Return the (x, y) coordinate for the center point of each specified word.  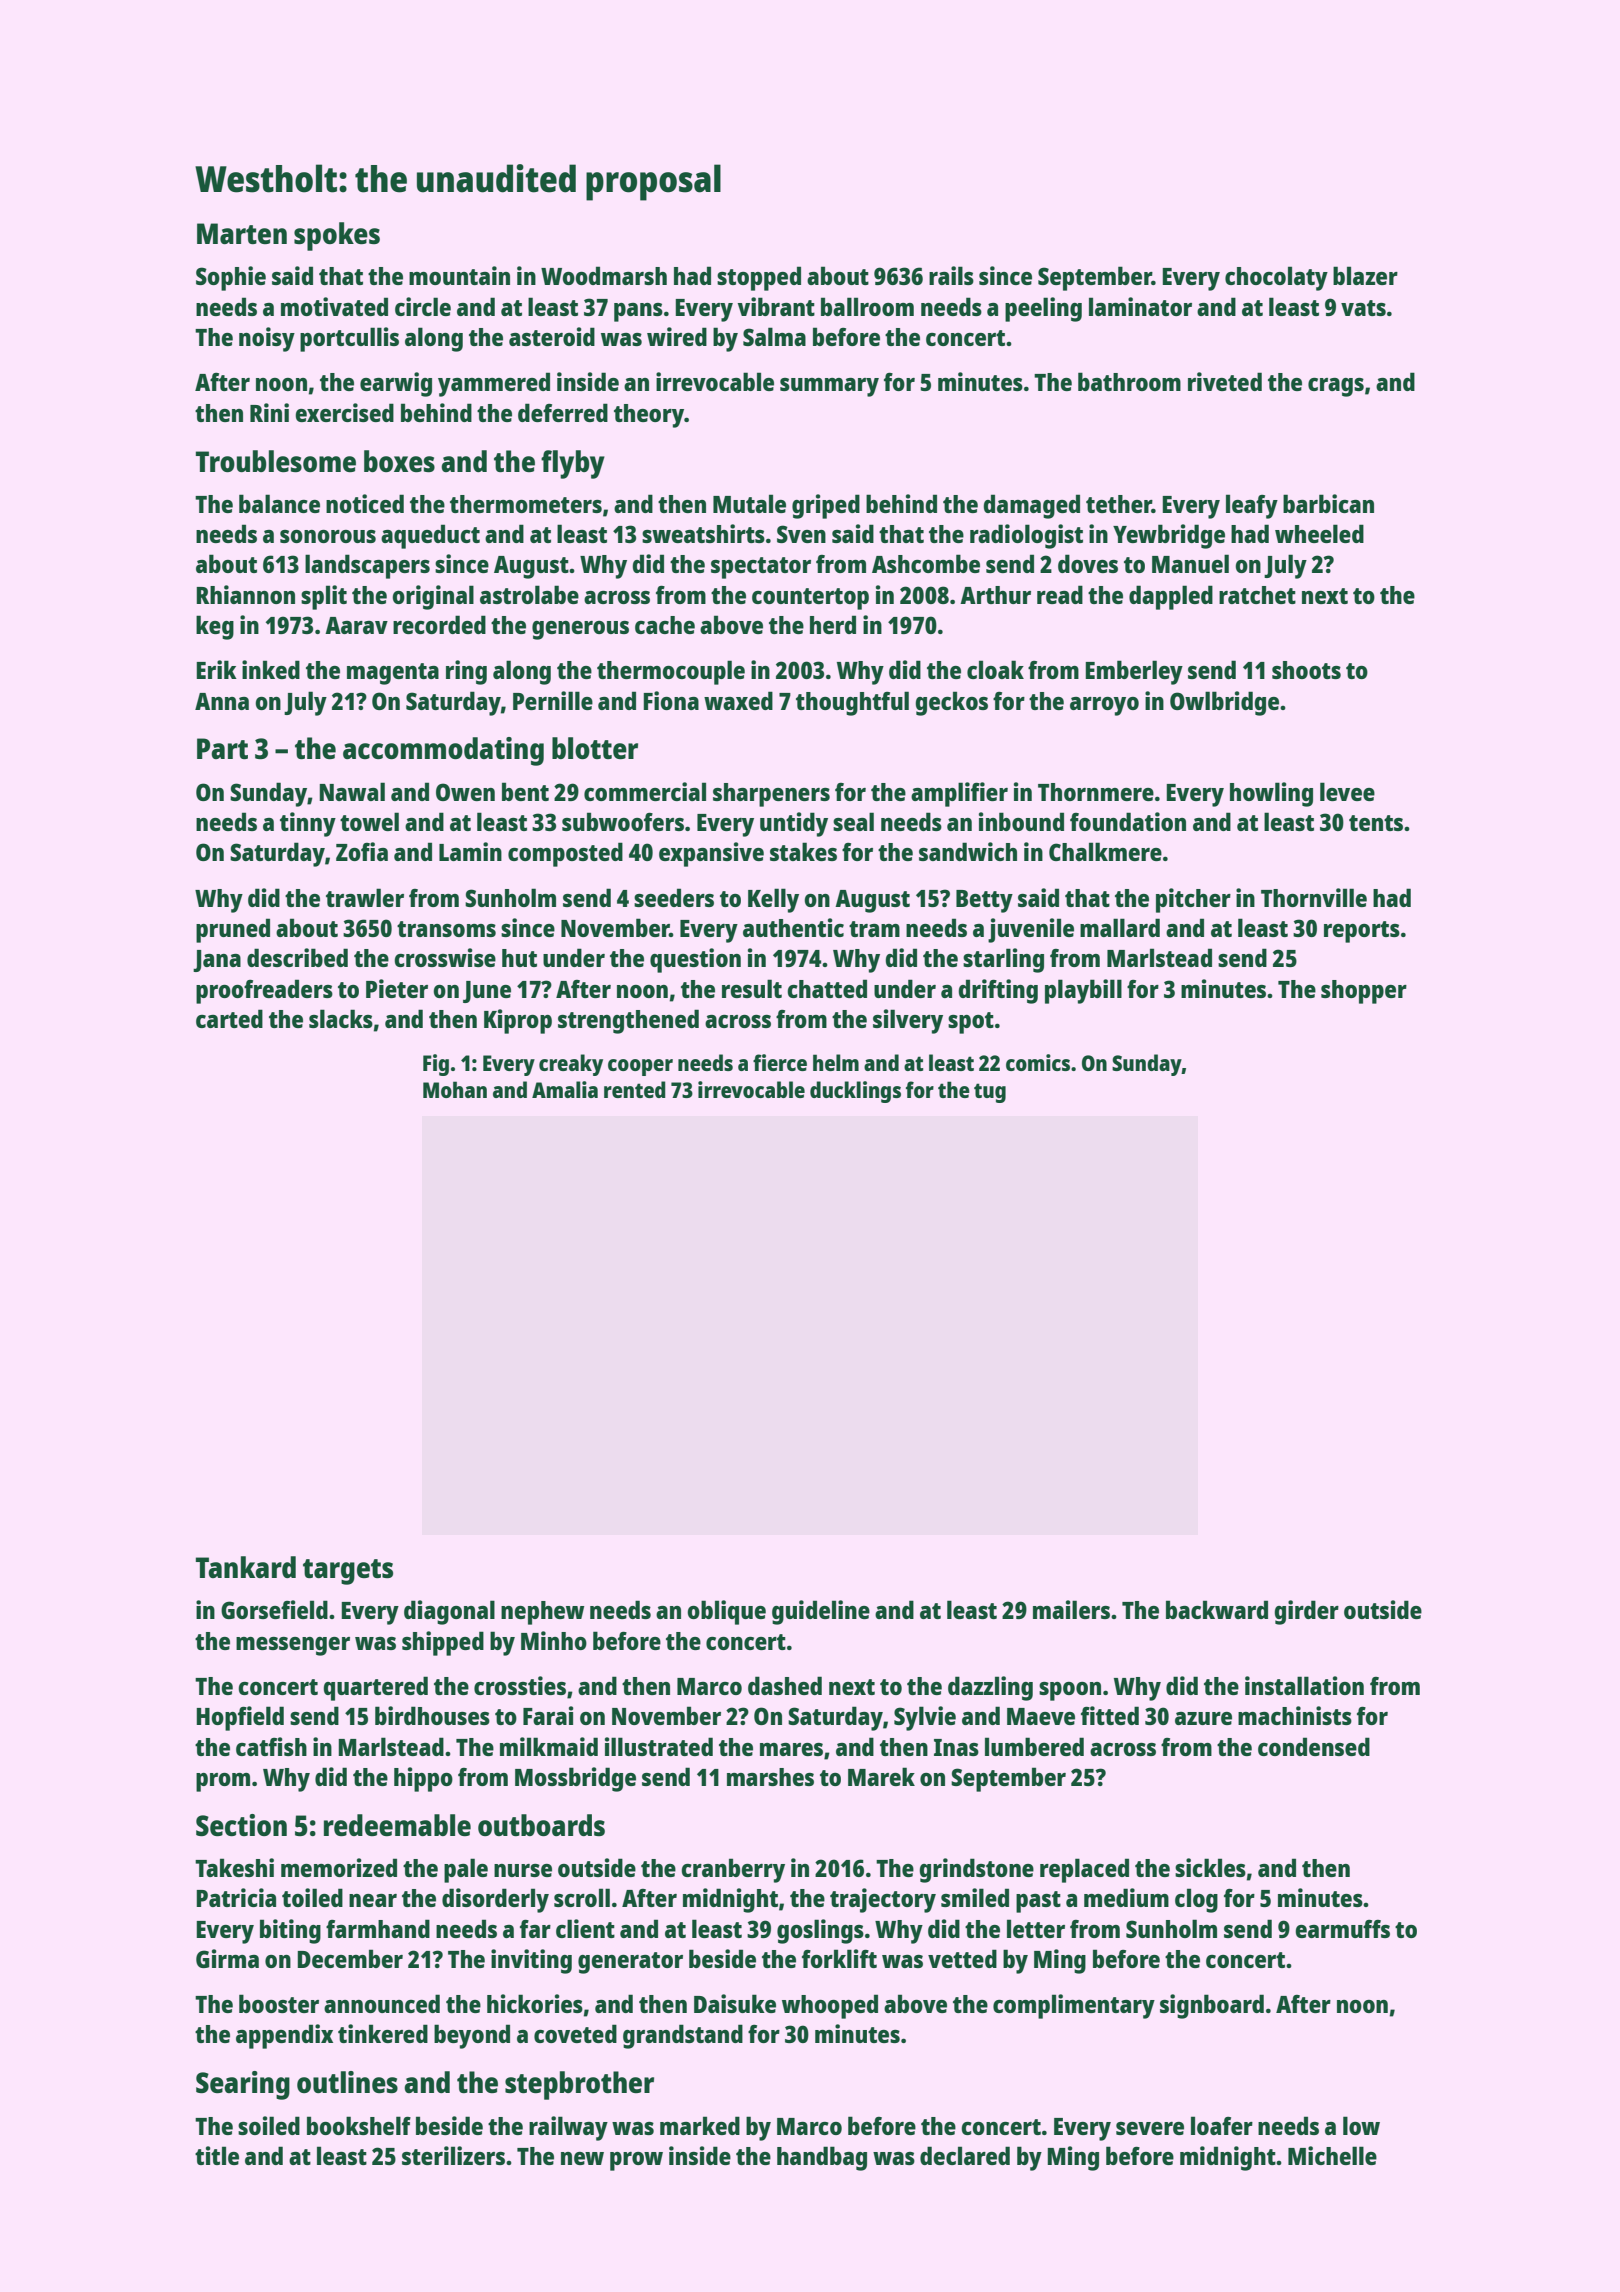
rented (635, 1089)
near (373, 1900)
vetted (962, 1958)
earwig (396, 384)
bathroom (1129, 381)
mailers (1071, 1609)
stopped (759, 278)
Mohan (455, 1089)
